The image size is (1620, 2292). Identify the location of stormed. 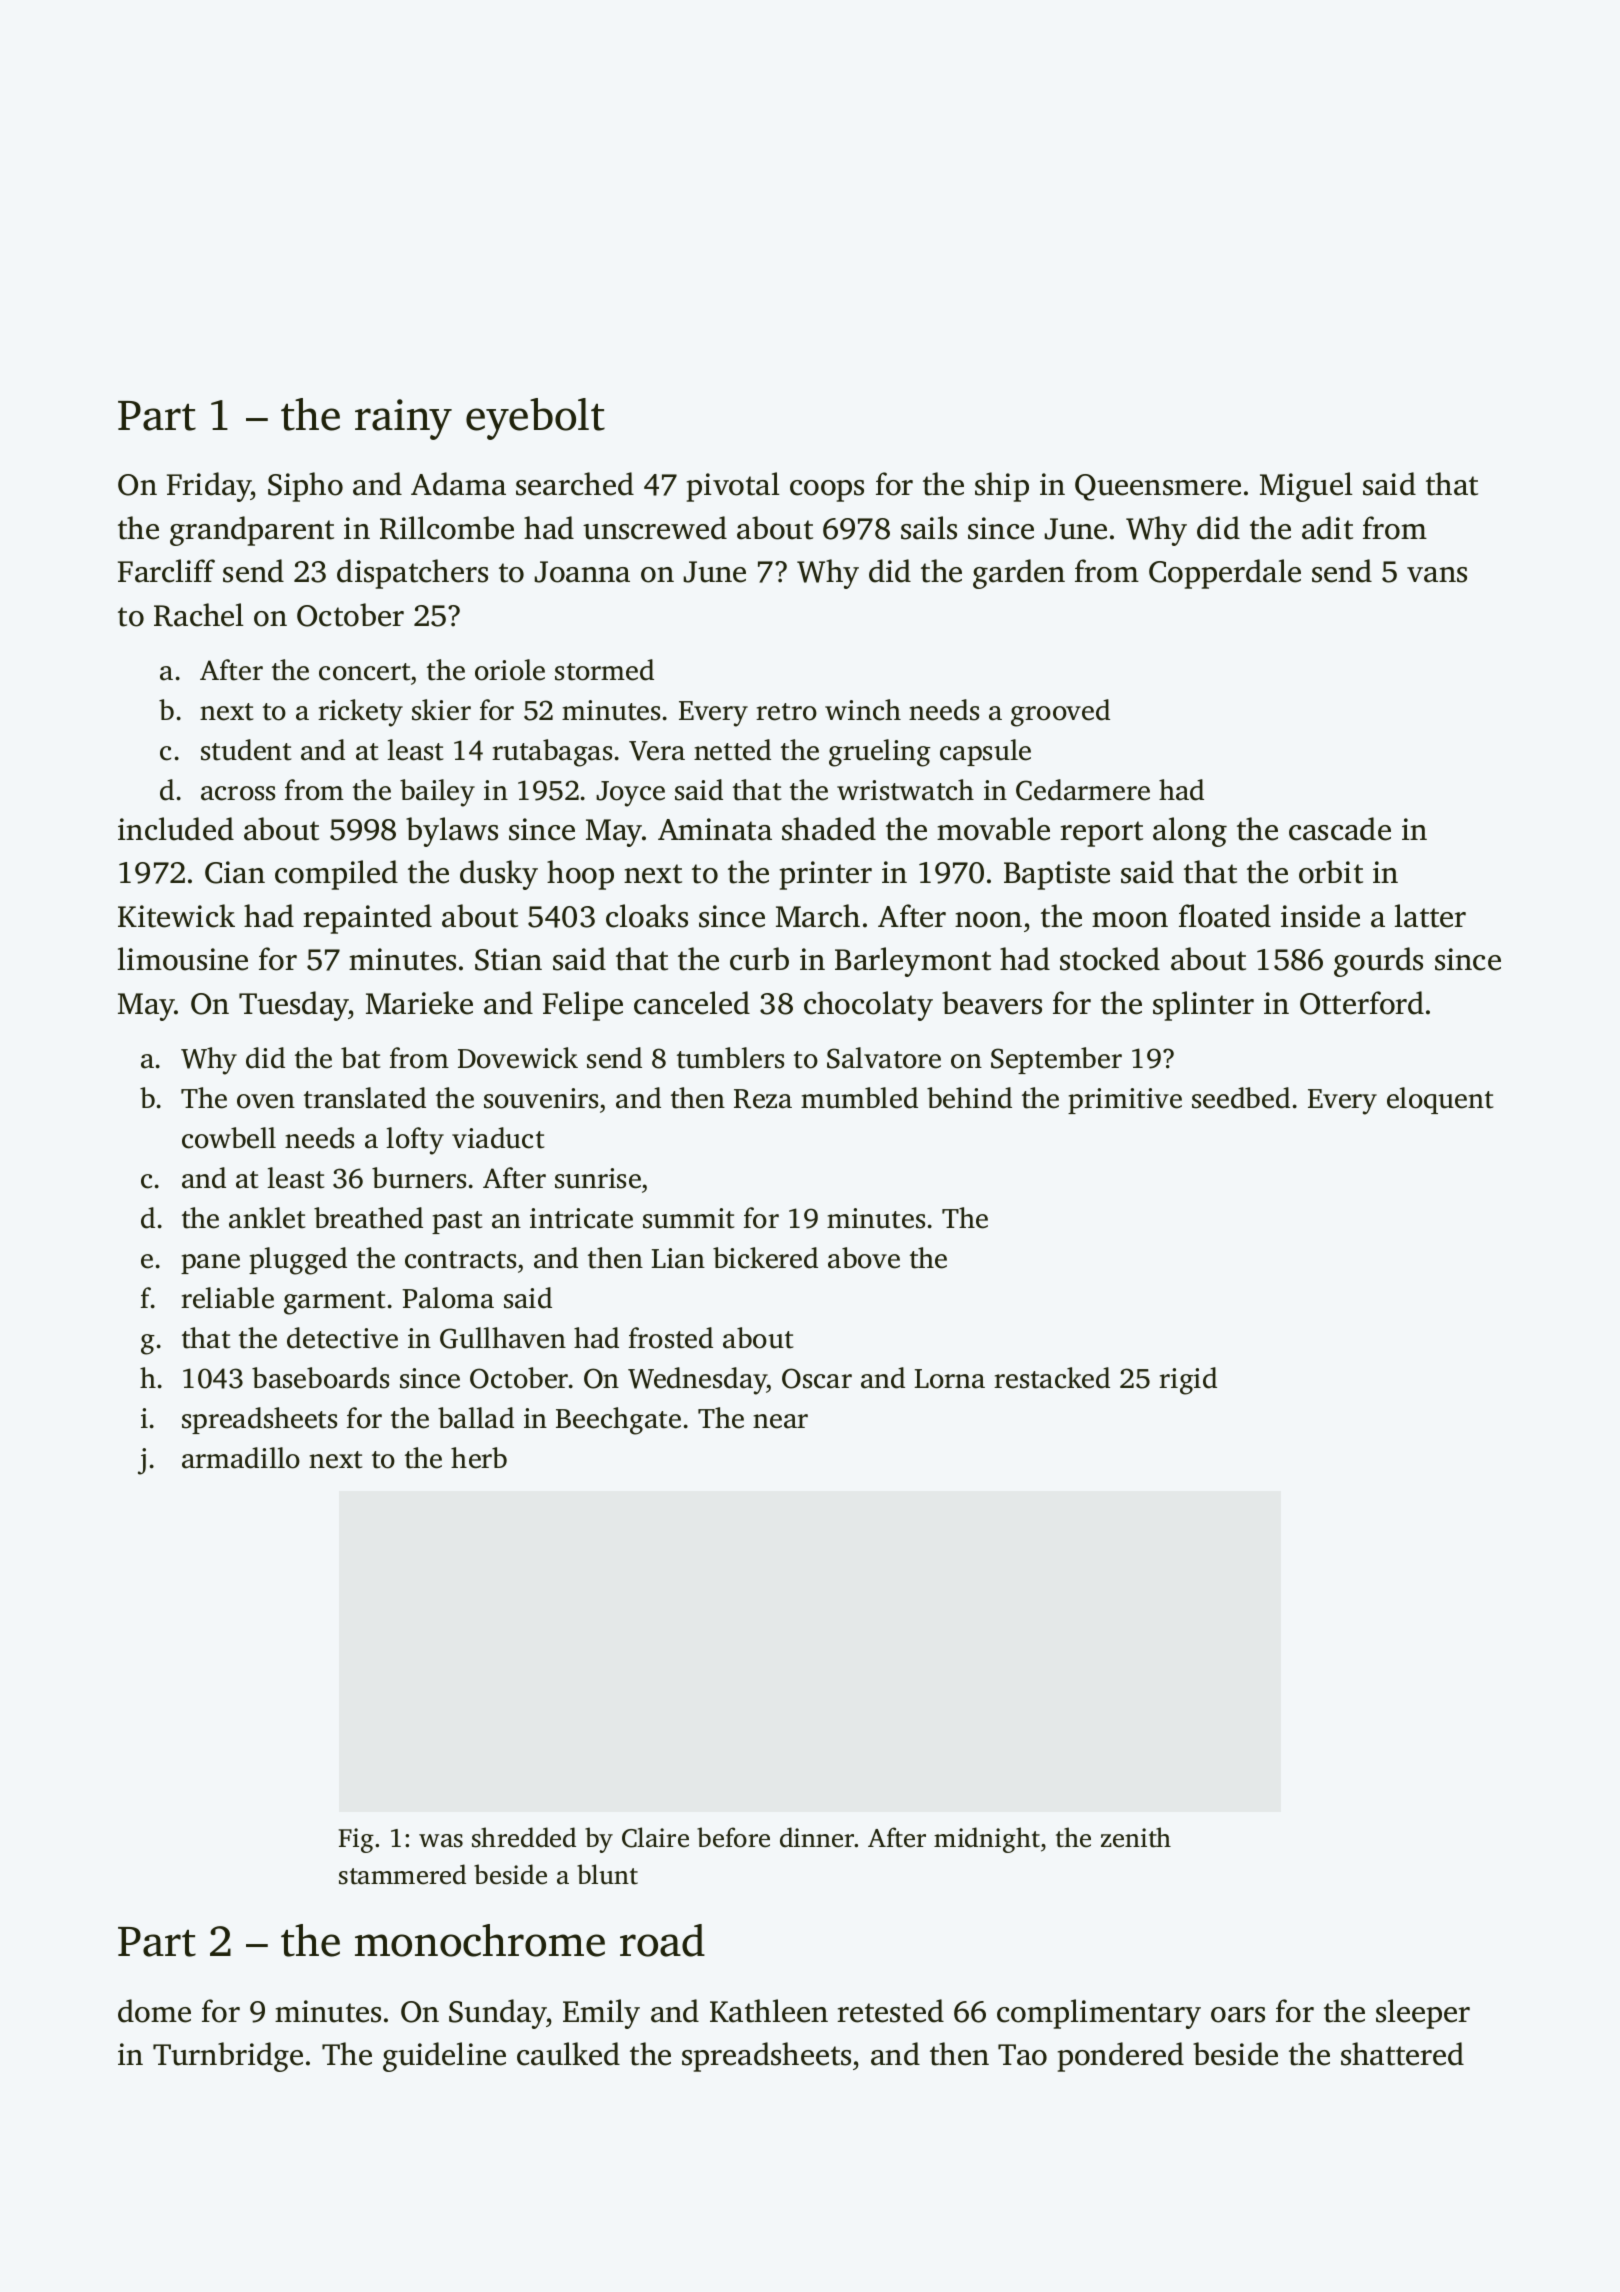
(604, 670).
